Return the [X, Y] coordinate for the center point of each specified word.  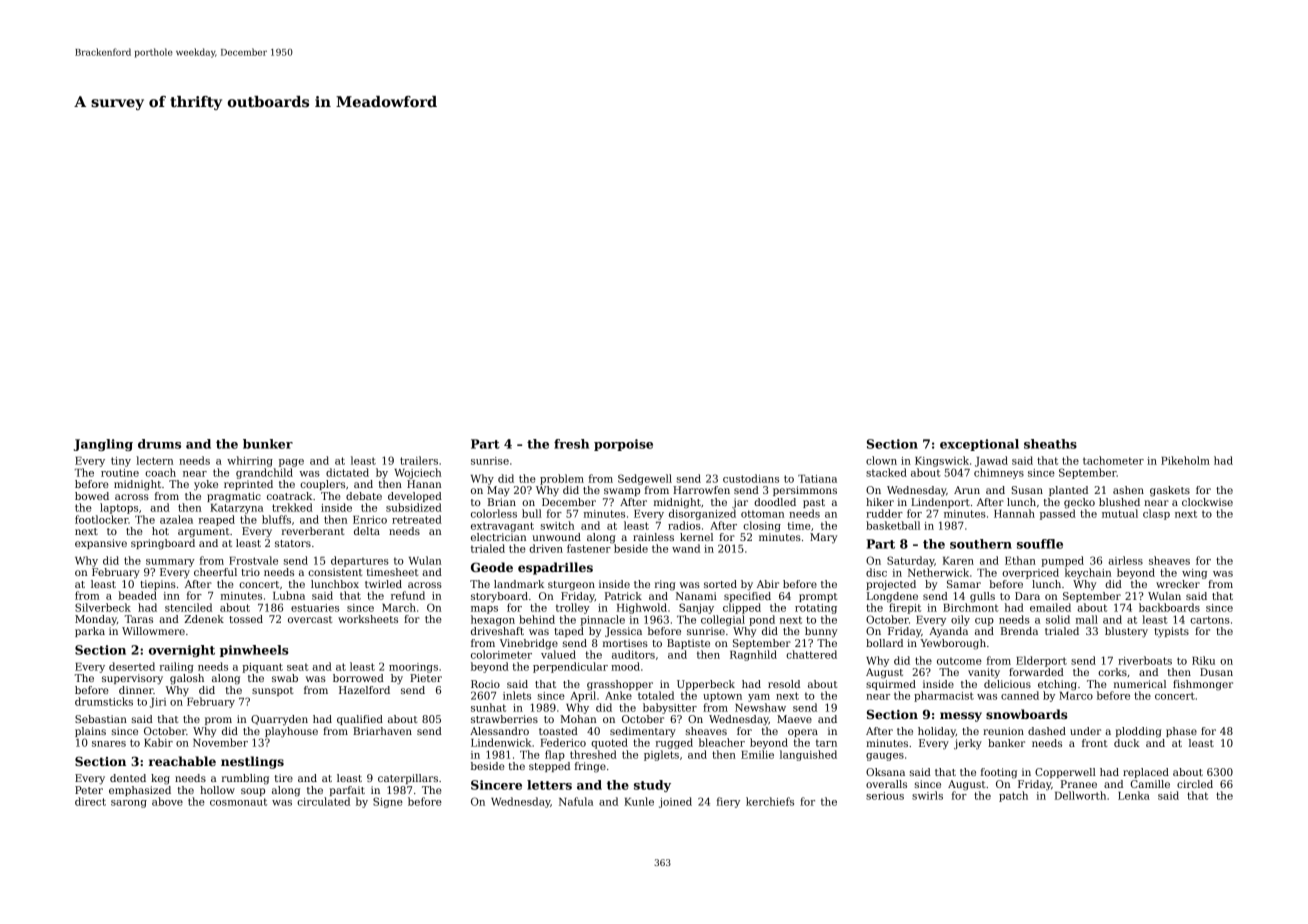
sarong [129, 804]
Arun [967, 490]
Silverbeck [103, 607]
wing [1194, 574]
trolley [573, 608]
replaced [1146, 773]
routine [120, 473]
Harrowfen [701, 490]
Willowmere [153, 631]
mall [1087, 619]
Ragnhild [753, 655]
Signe [388, 802]
